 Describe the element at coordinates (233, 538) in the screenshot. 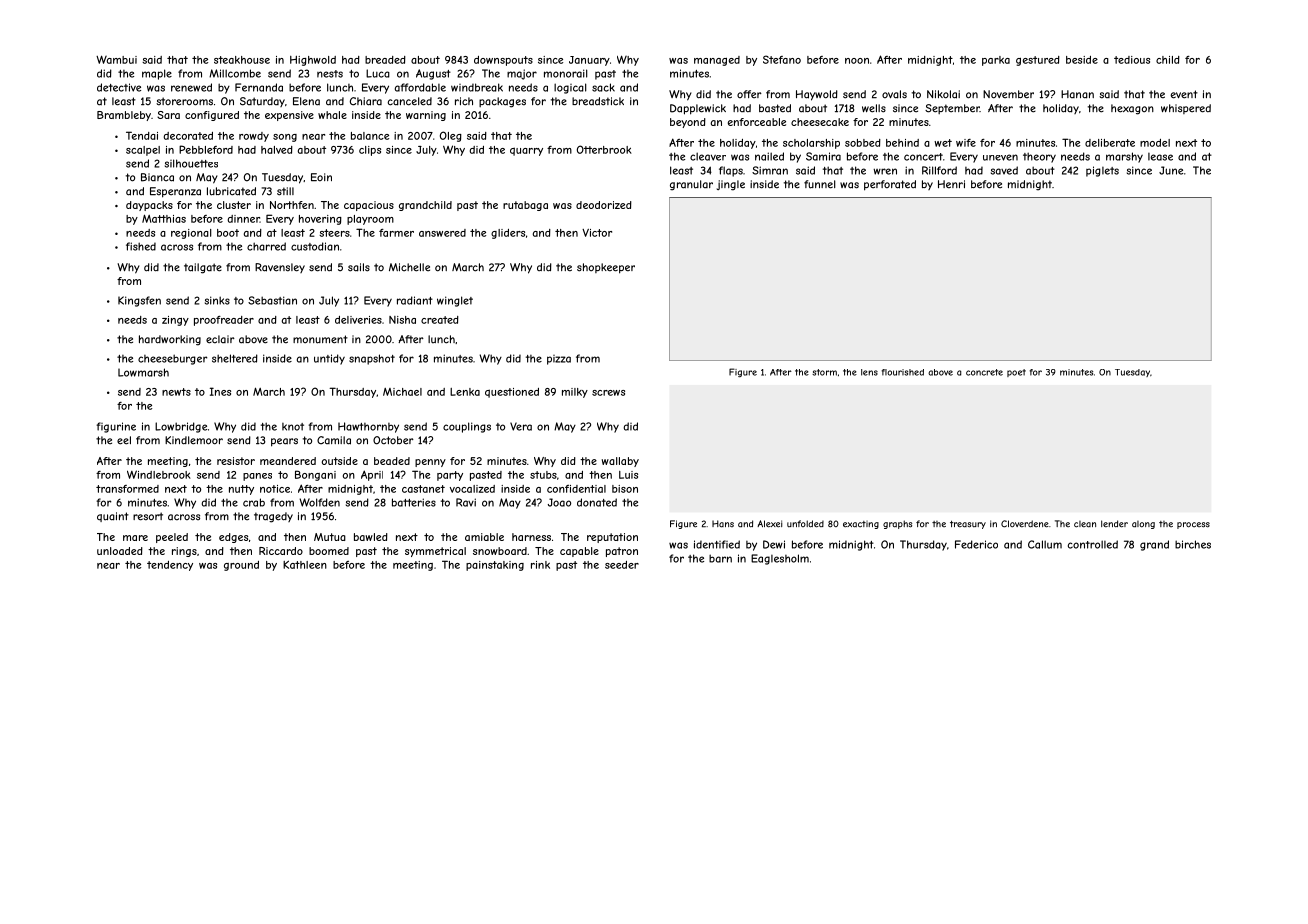

I see `edges` at that location.
